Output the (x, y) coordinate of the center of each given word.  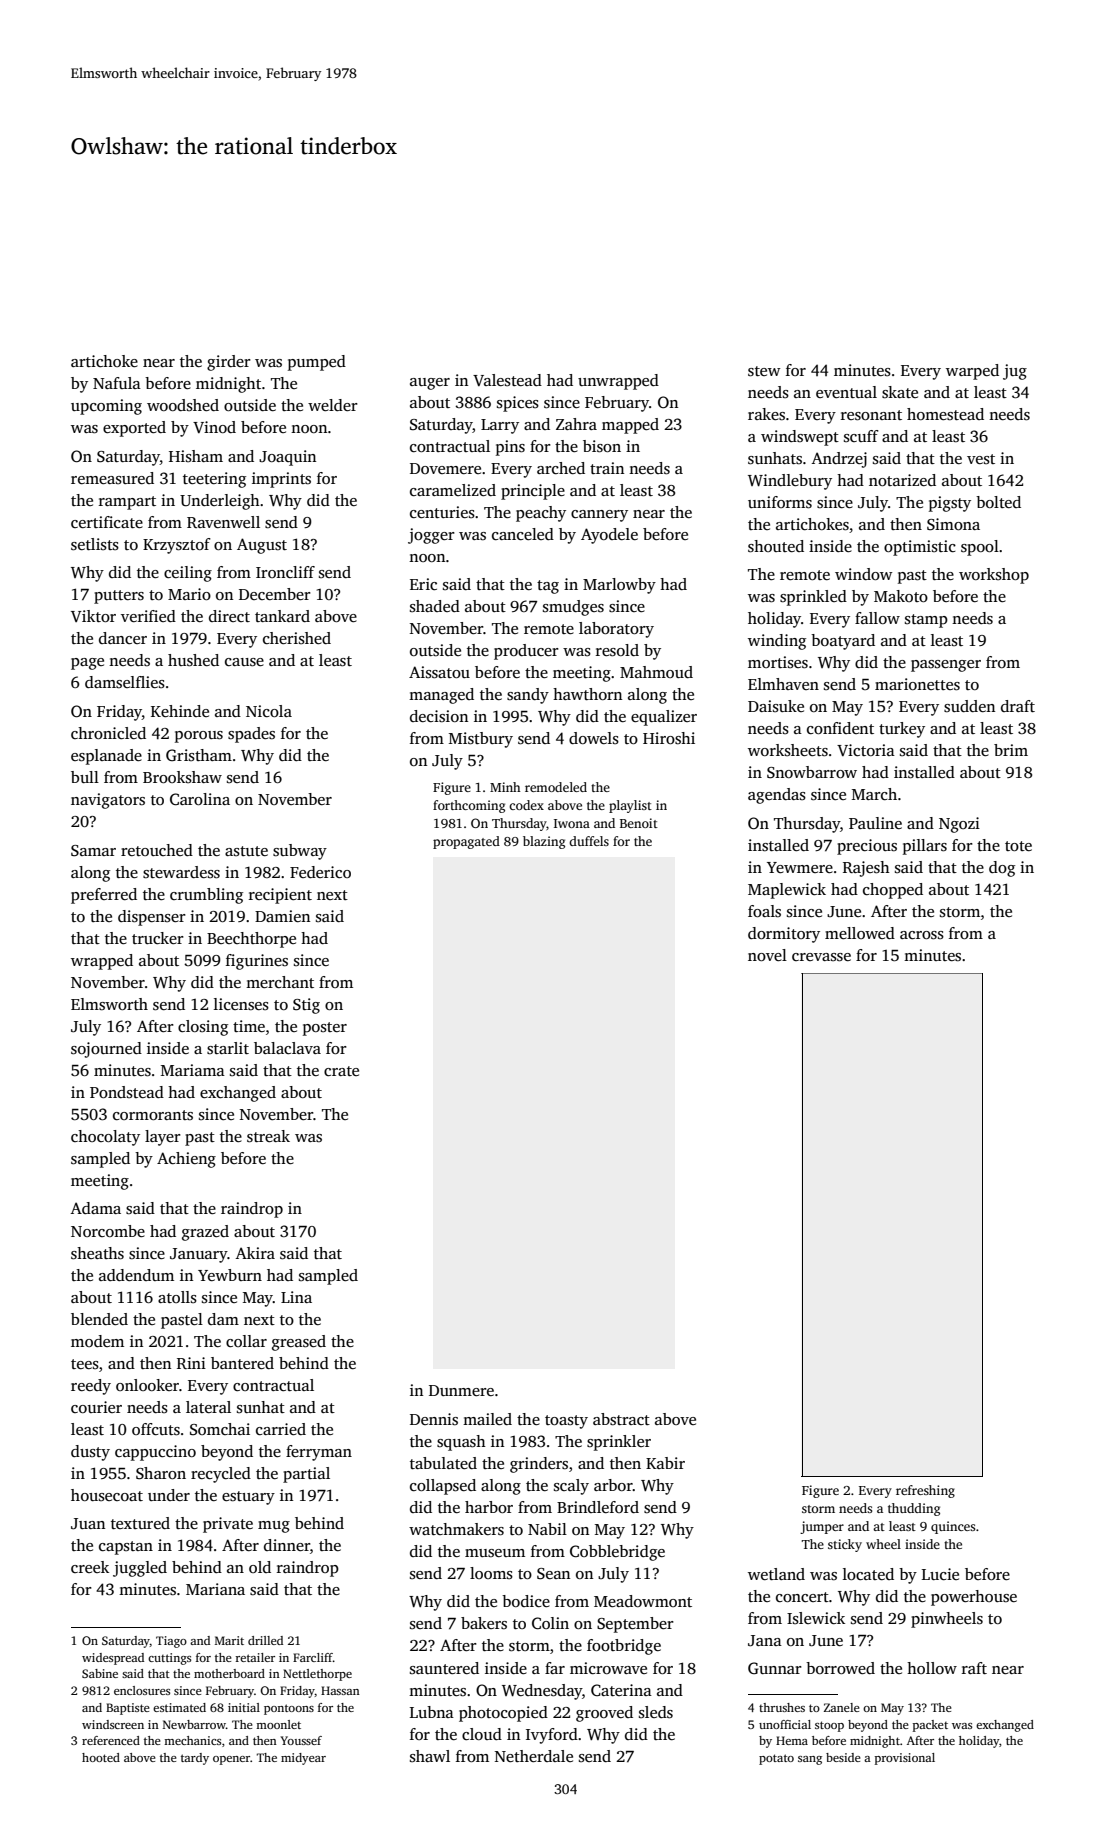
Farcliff (313, 1657)
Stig (306, 1006)
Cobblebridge (617, 1553)
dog (1002, 869)
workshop (994, 576)
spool (980, 548)
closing (203, 1028)
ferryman (319, 1453)
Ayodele (609, 536)
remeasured (112, 478)
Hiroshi (669, 738)
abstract (621, 1419)
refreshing (925, 1491)
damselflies (125, 682)
